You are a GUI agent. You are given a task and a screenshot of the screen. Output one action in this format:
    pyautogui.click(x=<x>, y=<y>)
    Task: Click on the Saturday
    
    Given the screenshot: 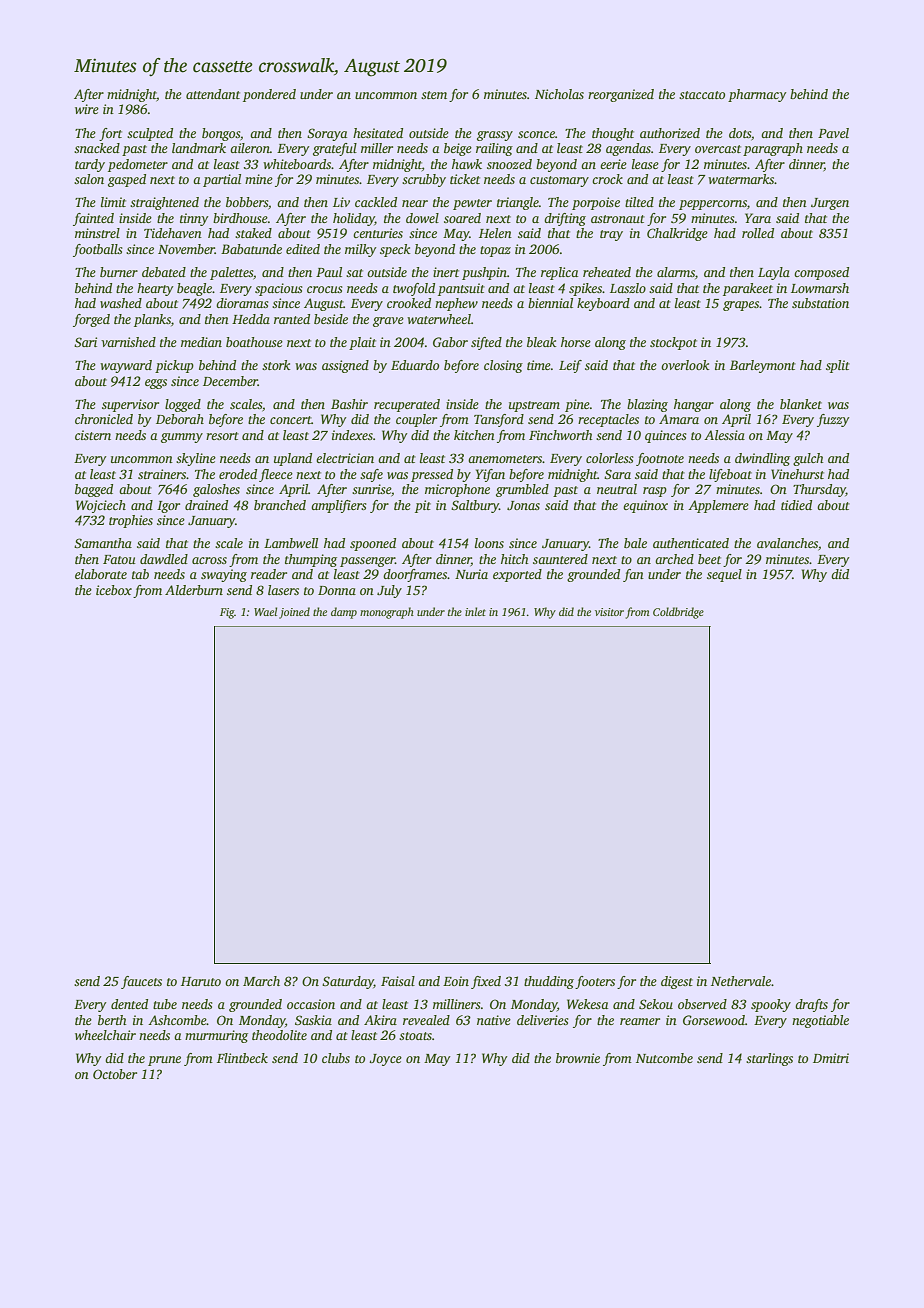 What is the action you would take?
    pyautogui.click(x=348, y=982)
